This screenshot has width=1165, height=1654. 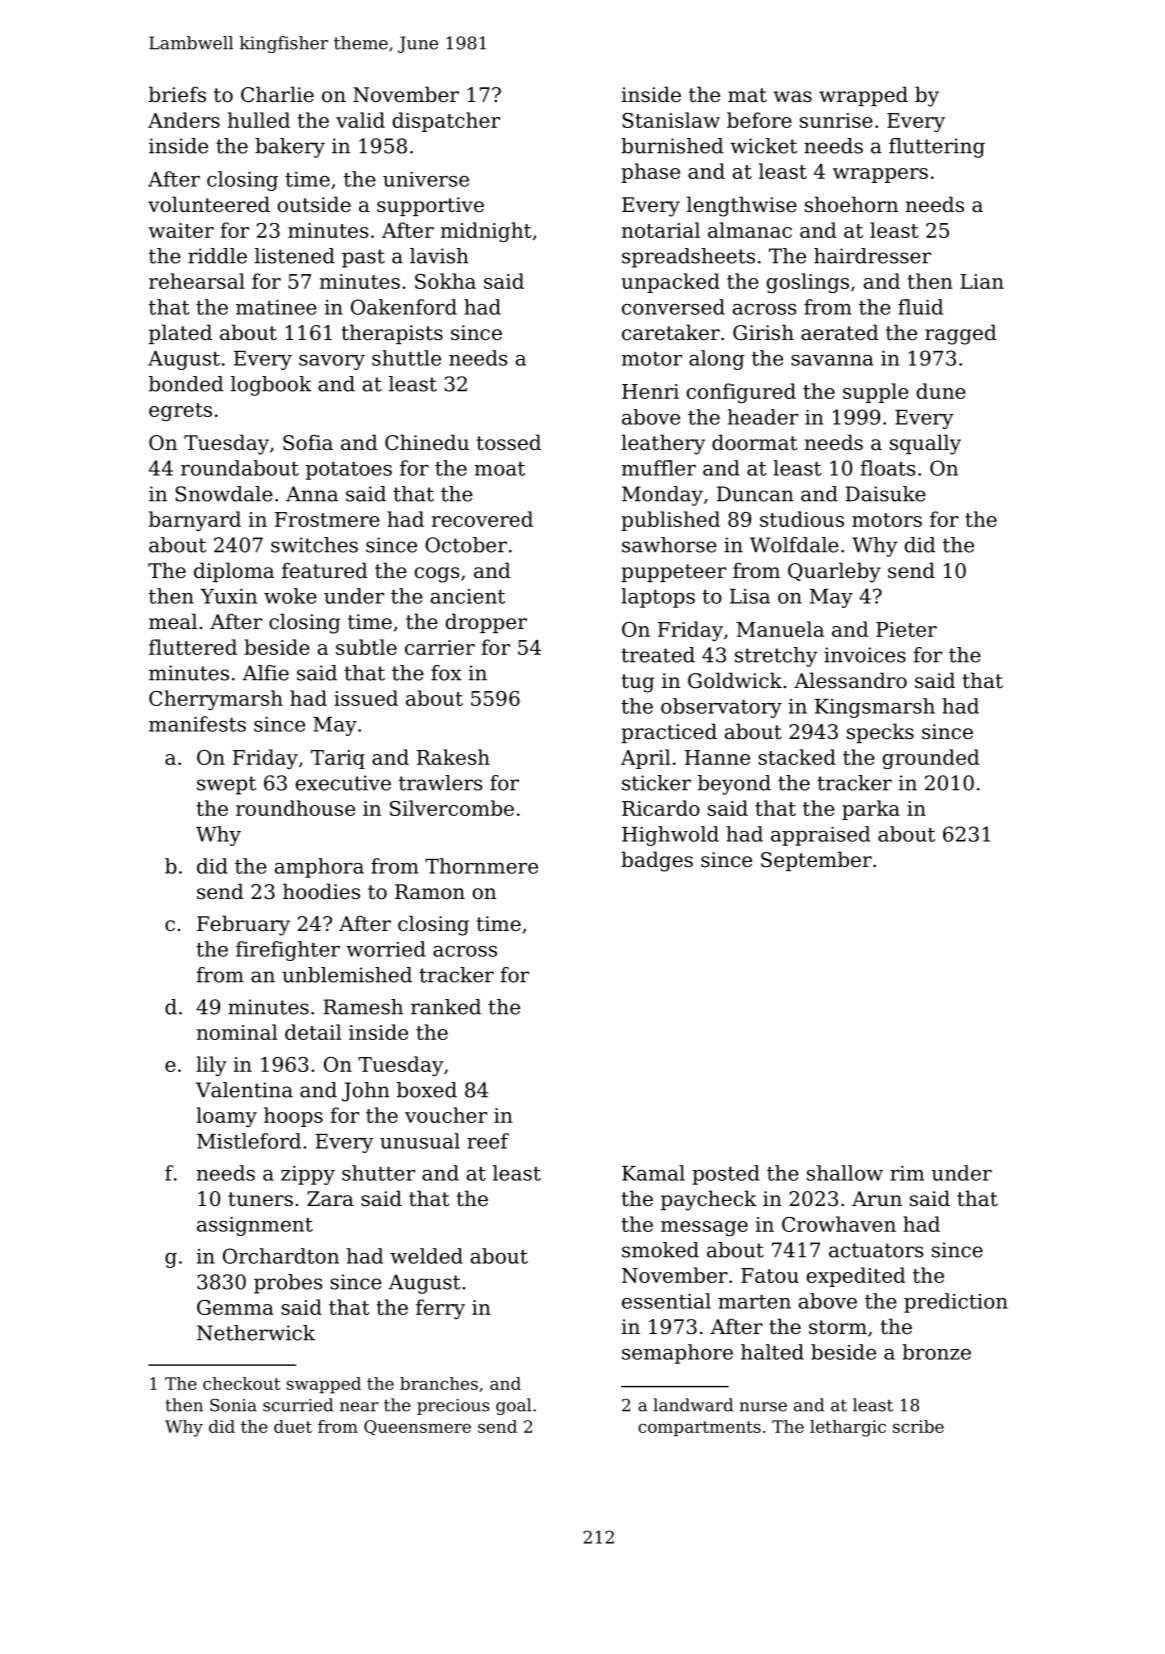 I want to click on Sonia, so click(x=233, y=1405).
